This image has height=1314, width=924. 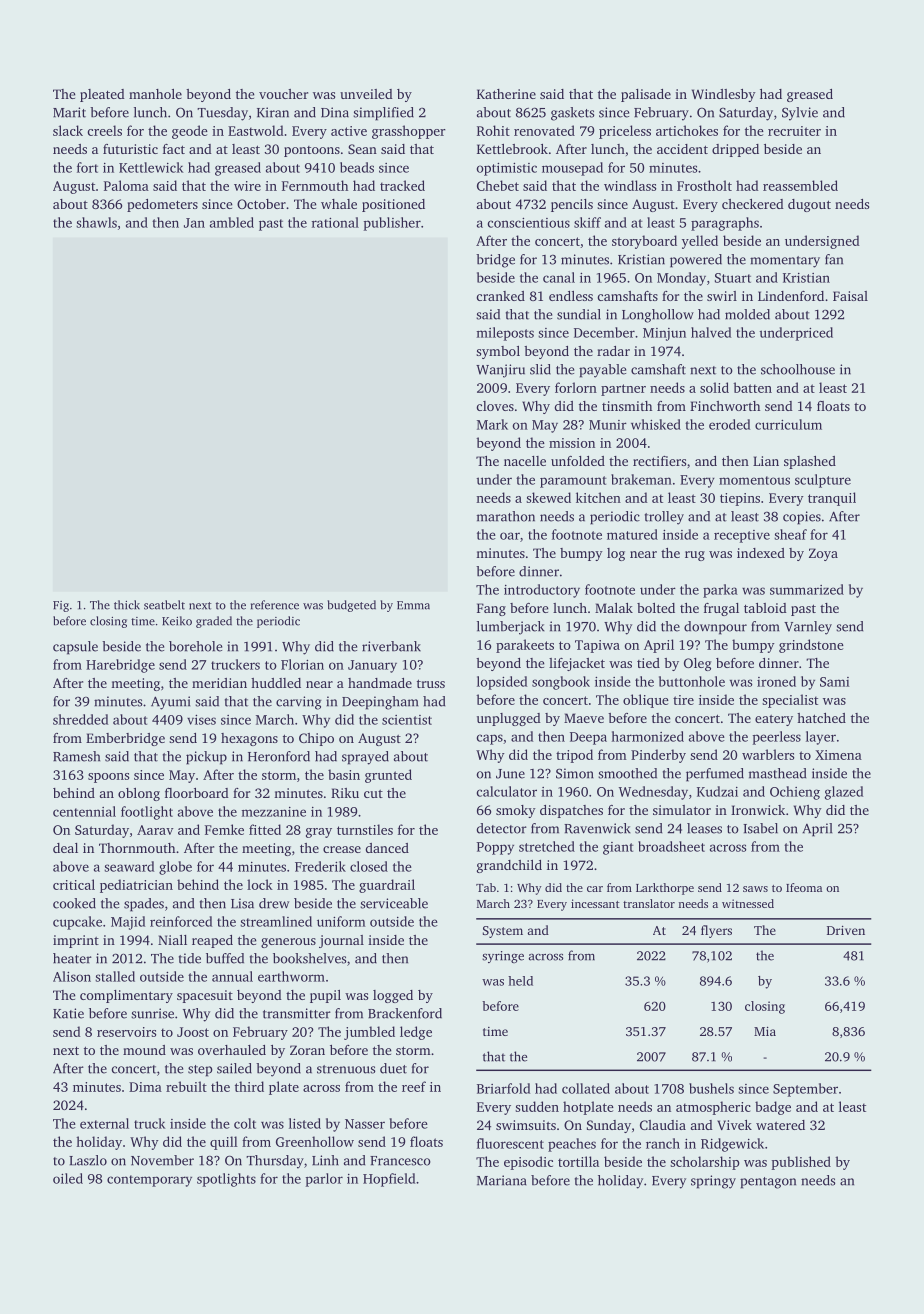 What do you see at coordinates (96, 222) in the image?
I see `shawls` at bounding box center [96, 222].
